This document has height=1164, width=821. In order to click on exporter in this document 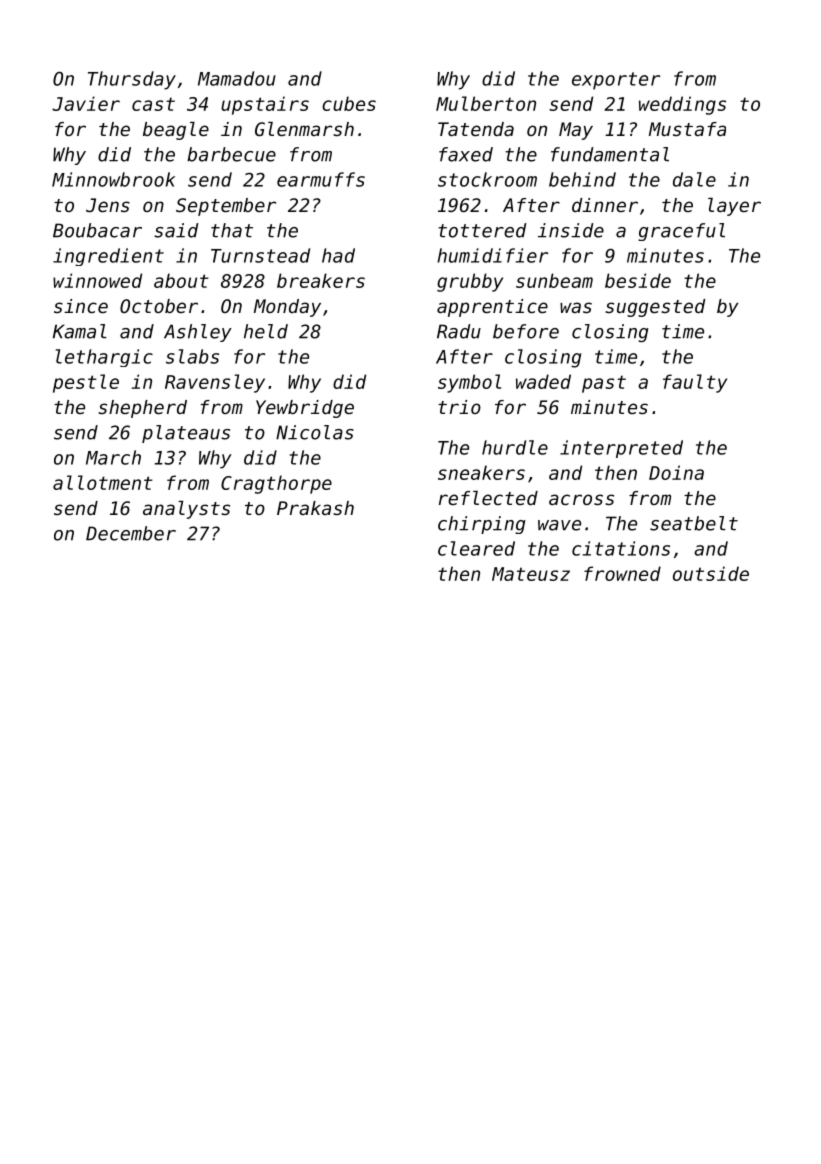, I will do `click(616, 81)`.
